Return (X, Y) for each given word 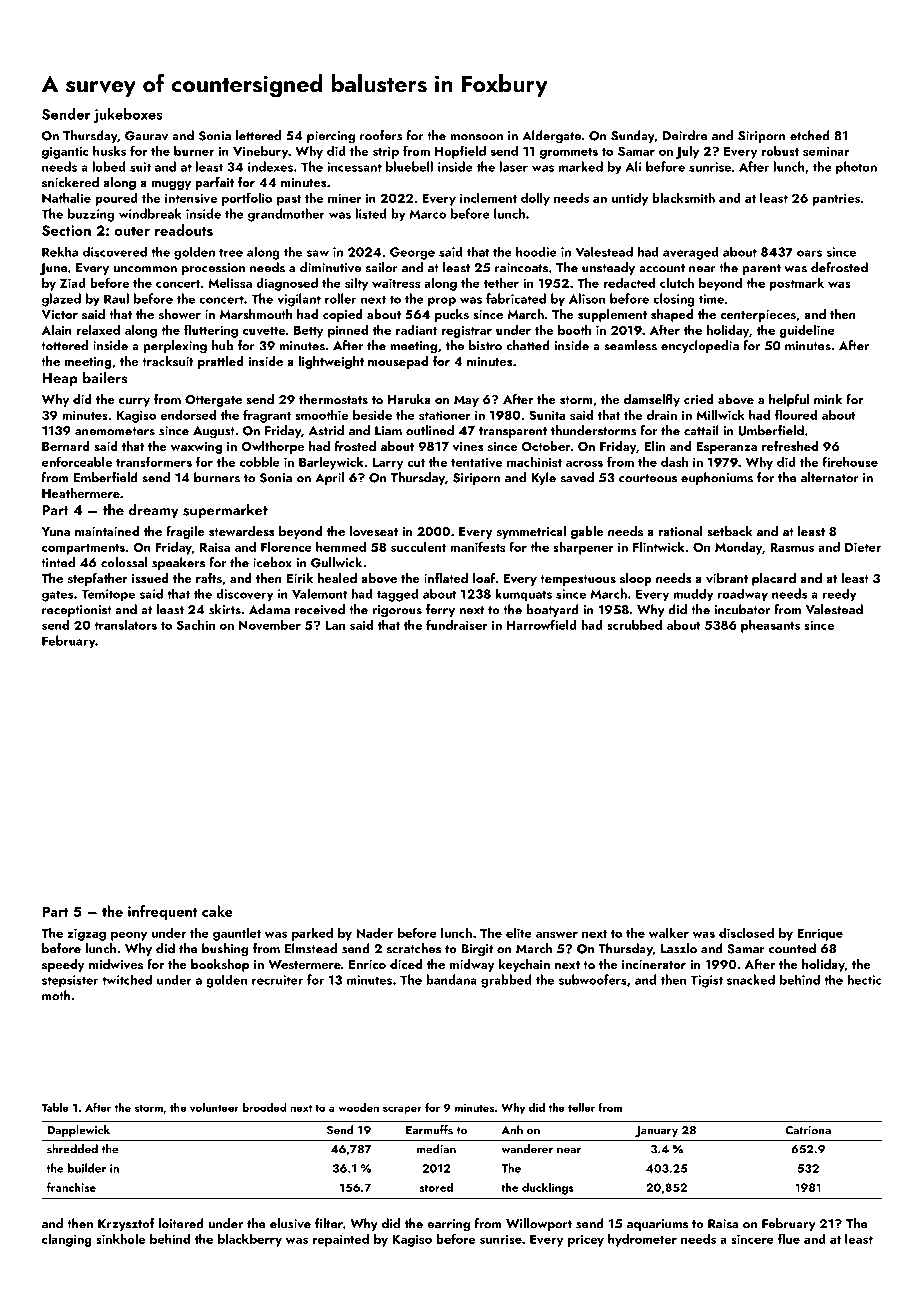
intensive (191, 198)
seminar (826, 151)
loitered (181, 1223)
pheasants (770, 626)
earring (448, 1225)
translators (125, 625)
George (412, 253)
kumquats (523, 595)
